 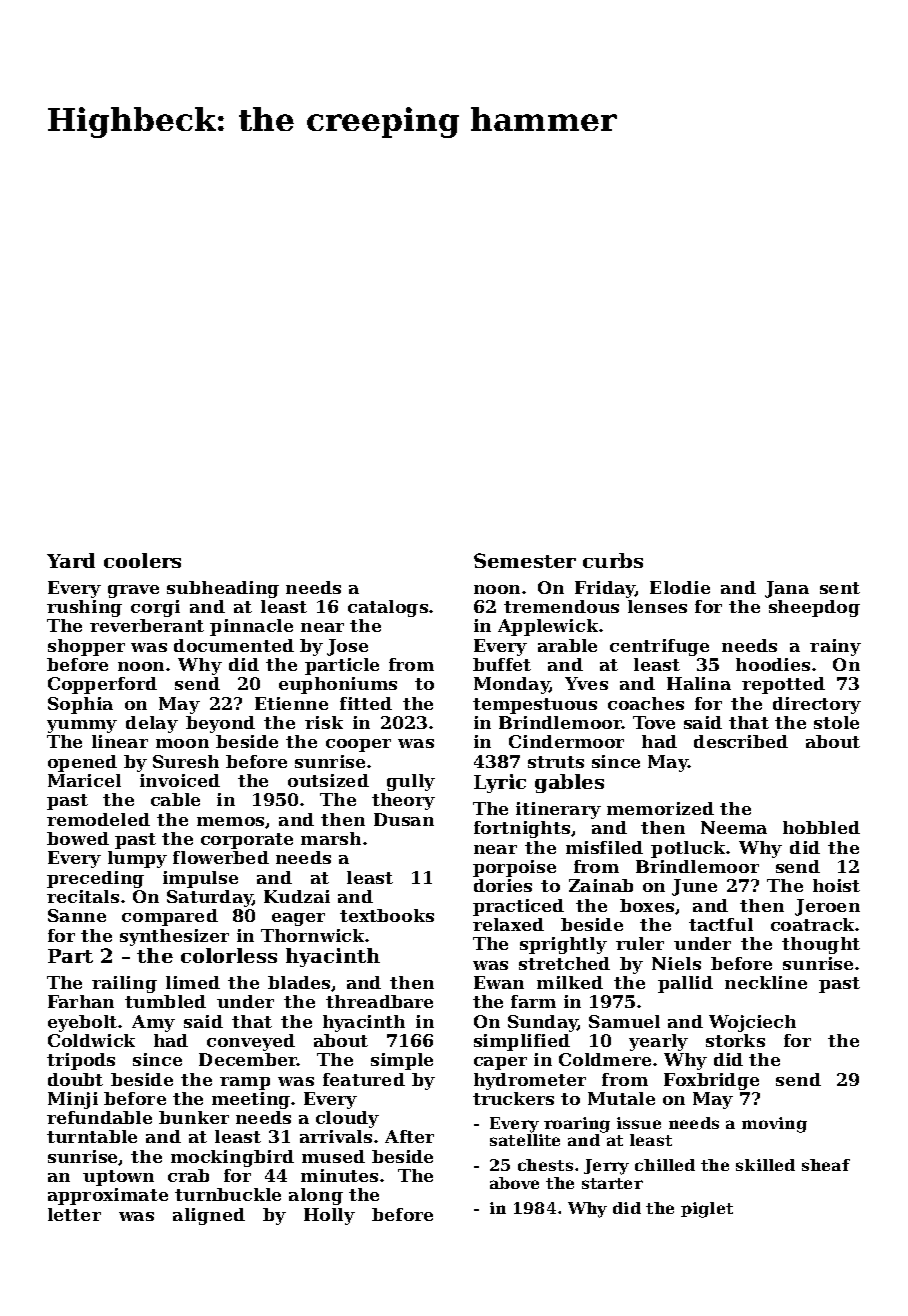 I want to click on compared, so click(x=170, y=917).
